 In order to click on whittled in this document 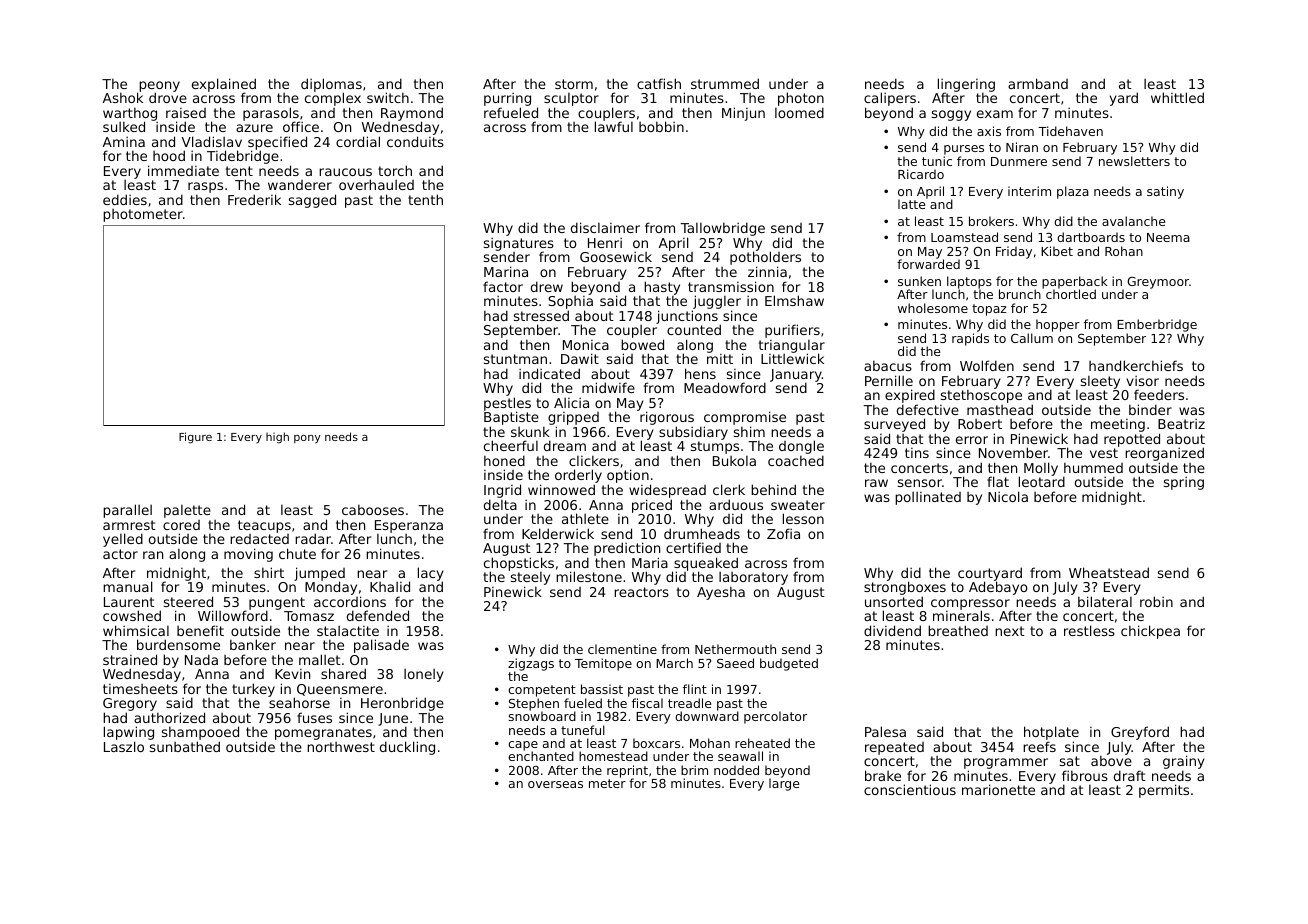, I will do `click(1177, 97)`.
